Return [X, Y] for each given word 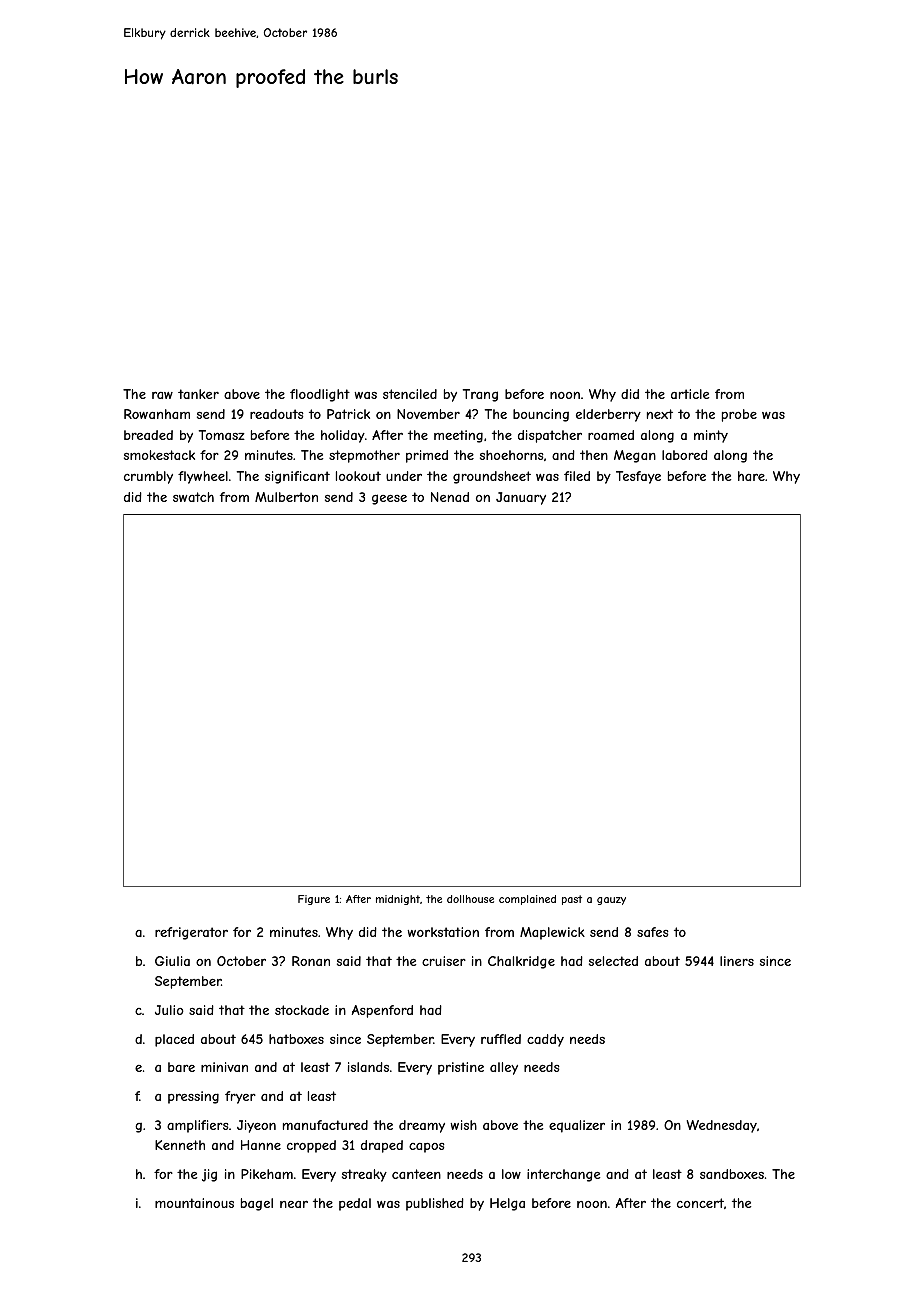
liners [737, 961]
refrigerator [191, 933]
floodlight [320, 395]
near [294, 1204]
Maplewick [552, 933]
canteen [416, 1174]
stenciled [410, 394]
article [690, 394]
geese [389, 499]
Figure [314, 900]
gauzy [611, 901]
